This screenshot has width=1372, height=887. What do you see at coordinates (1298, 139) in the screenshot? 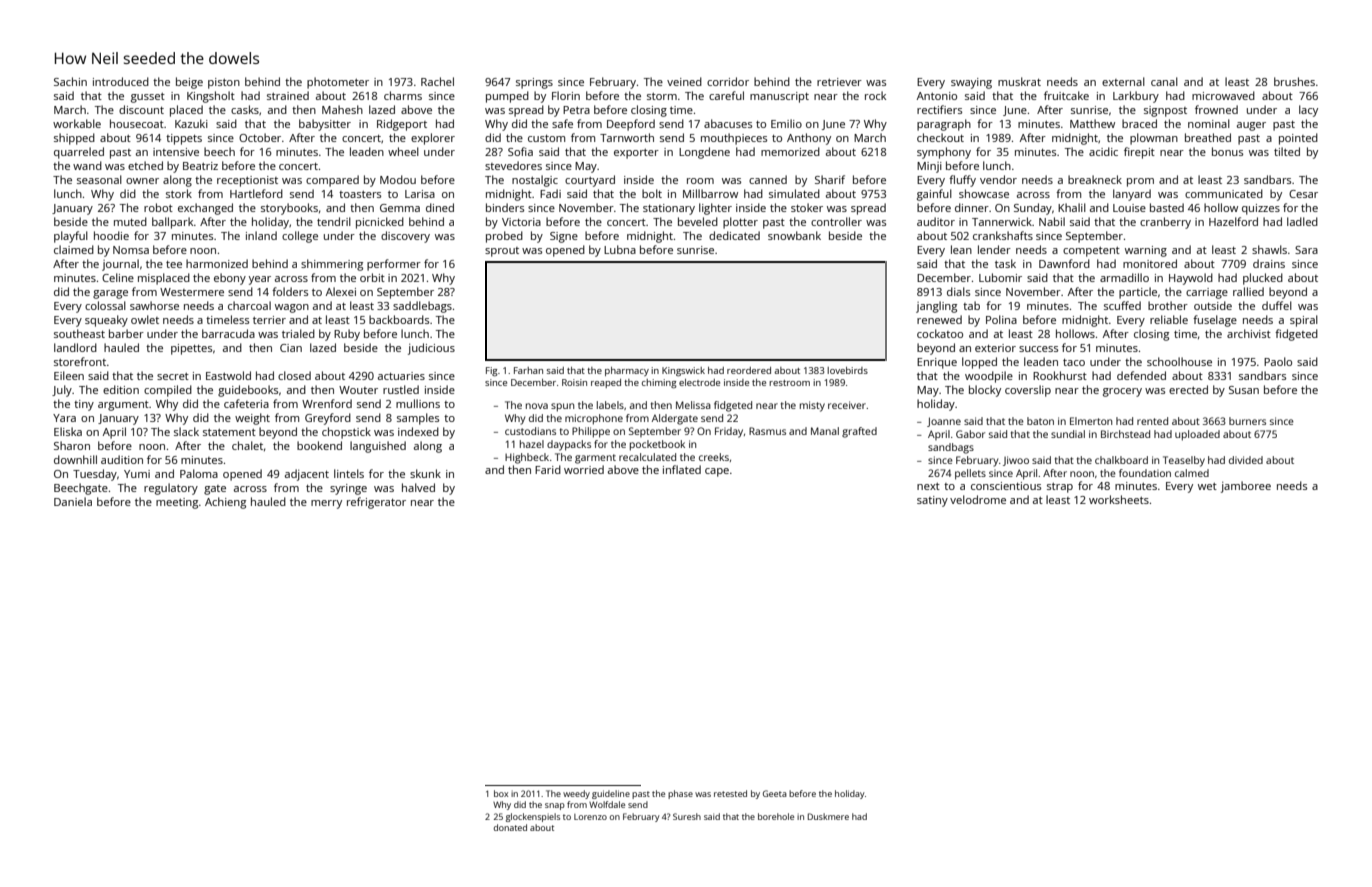
I see `pointed` at bounding box center [1298, 139].
